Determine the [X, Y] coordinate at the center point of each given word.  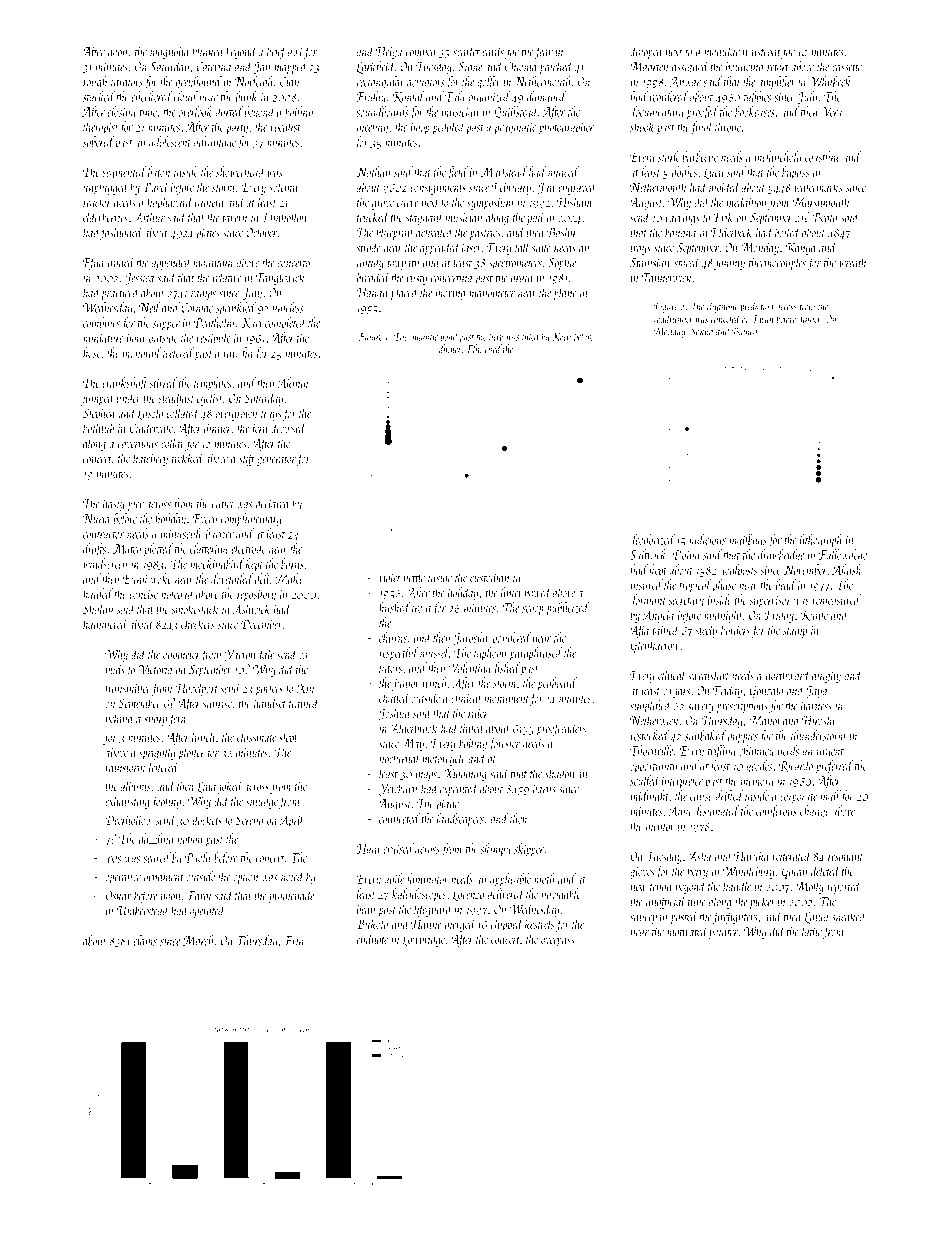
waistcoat [762, 52]
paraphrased [536, 654]
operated [208, 911]
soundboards [382, 111]
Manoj [765, 722]
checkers [198, 623]
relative [226, 277]
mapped [291, 68]
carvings [682, 219]
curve [408, 203]
